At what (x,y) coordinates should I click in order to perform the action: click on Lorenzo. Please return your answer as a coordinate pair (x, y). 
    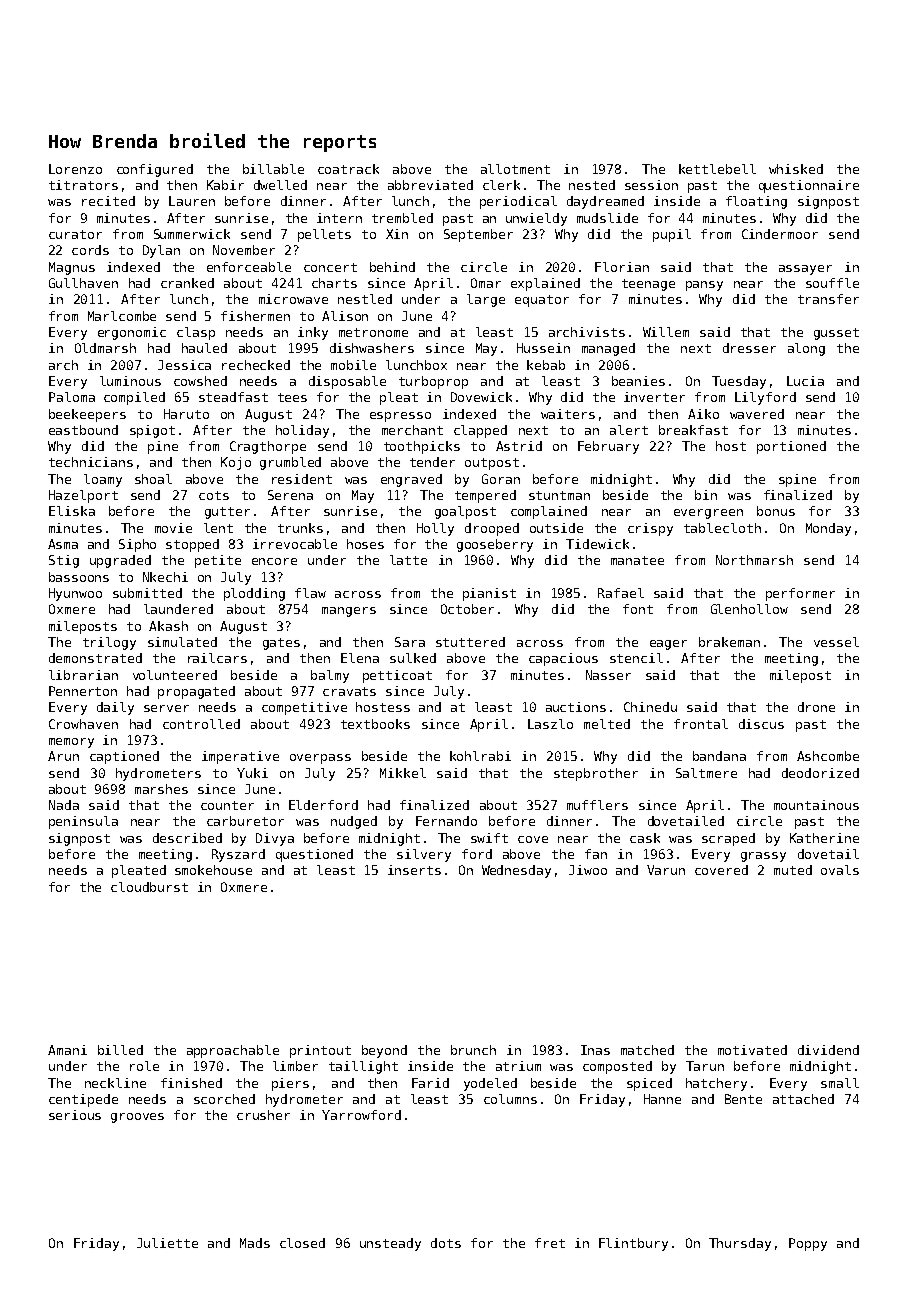
    Looking at the image, I should click on (75, 169).
